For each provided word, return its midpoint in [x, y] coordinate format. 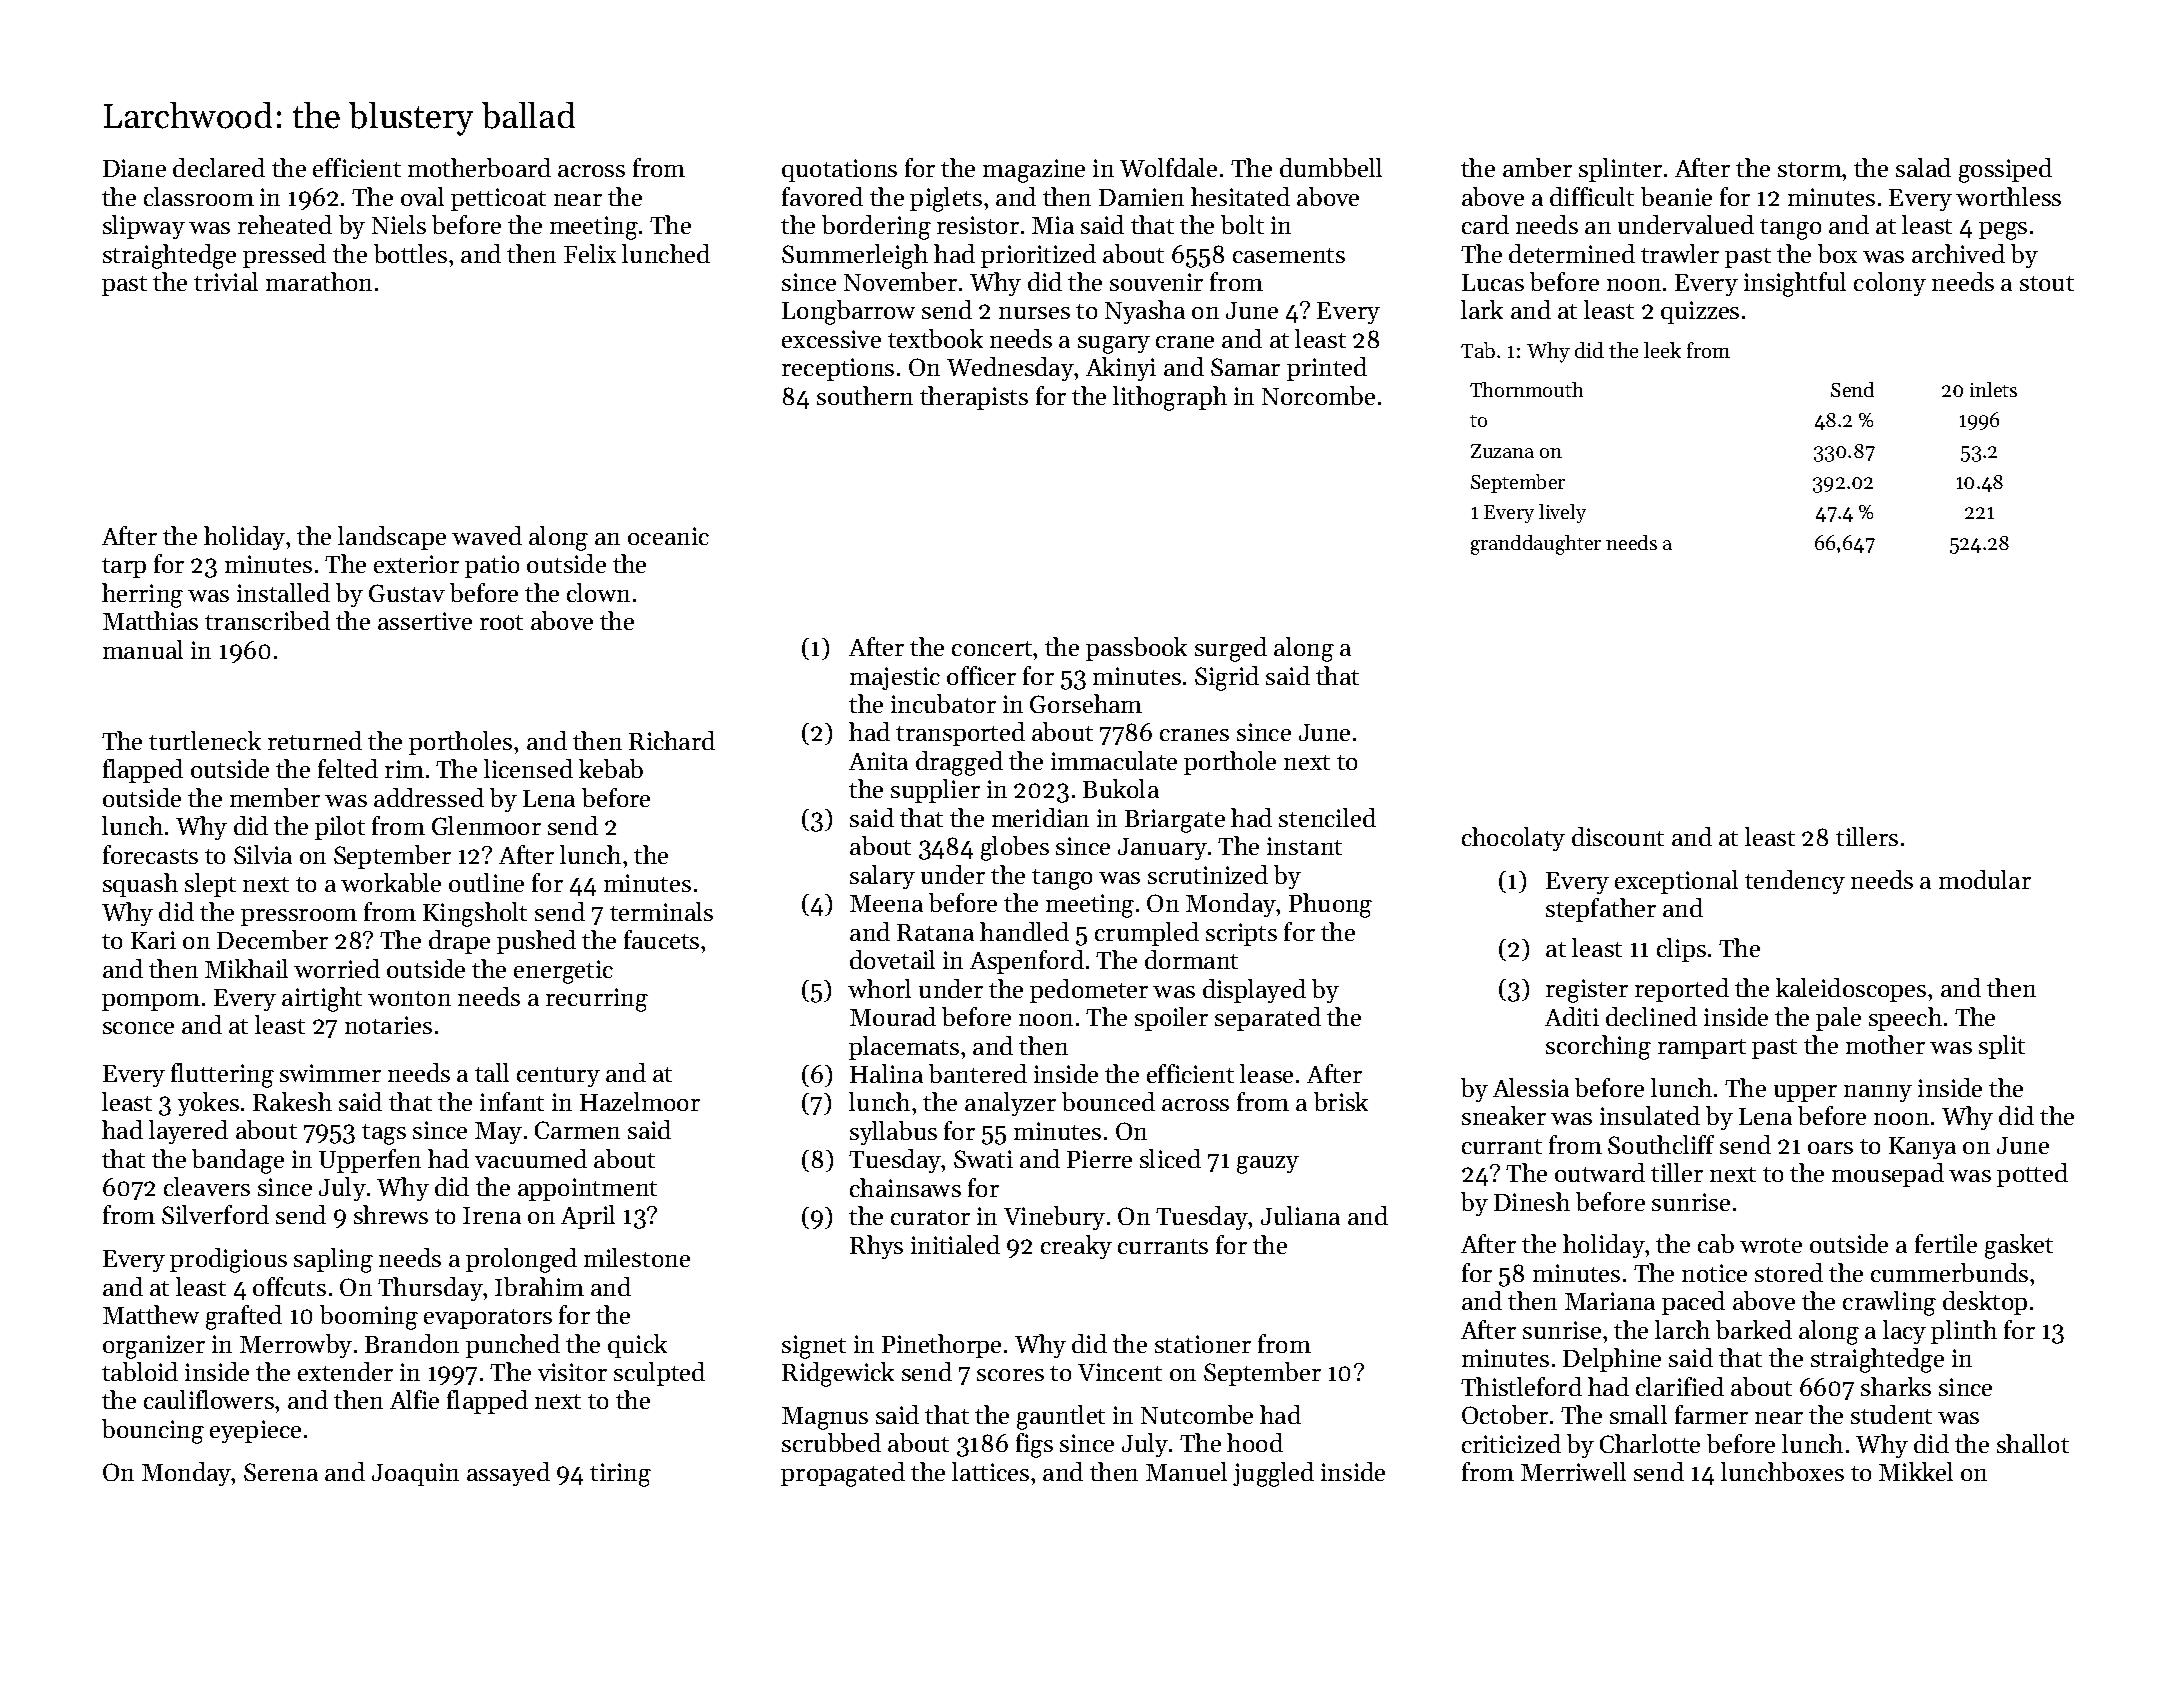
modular [1985, 879]
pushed [536, 942]
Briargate [1175, 821]
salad [1923, 167]
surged [1231, 649]
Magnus [825, 1418]
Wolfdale [1168, 167]
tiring [620, 1475]
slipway [144, 227]
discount [1618, 836]
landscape [392, 538]
